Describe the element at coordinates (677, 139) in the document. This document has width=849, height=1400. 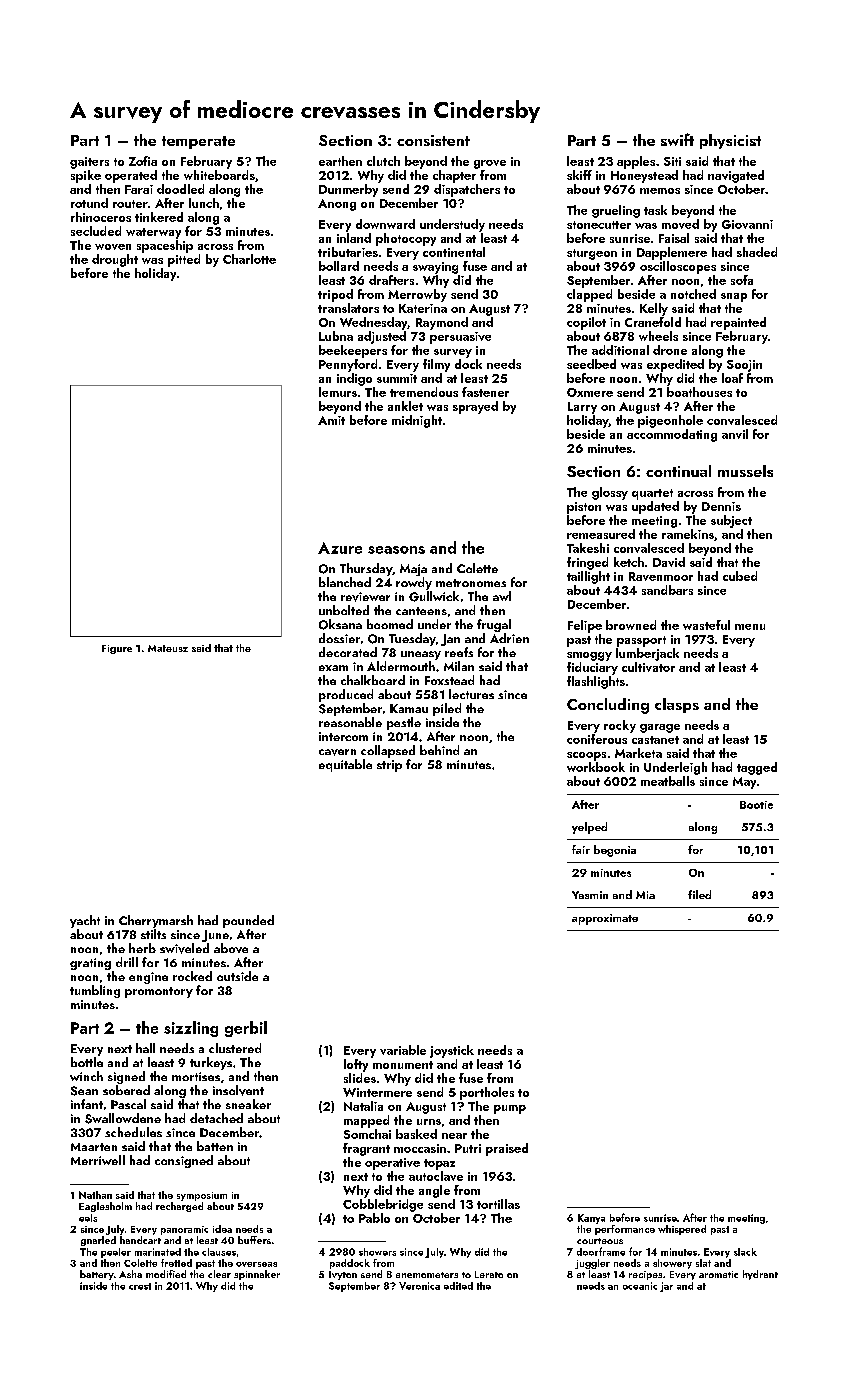
I see `swift` at that location.
